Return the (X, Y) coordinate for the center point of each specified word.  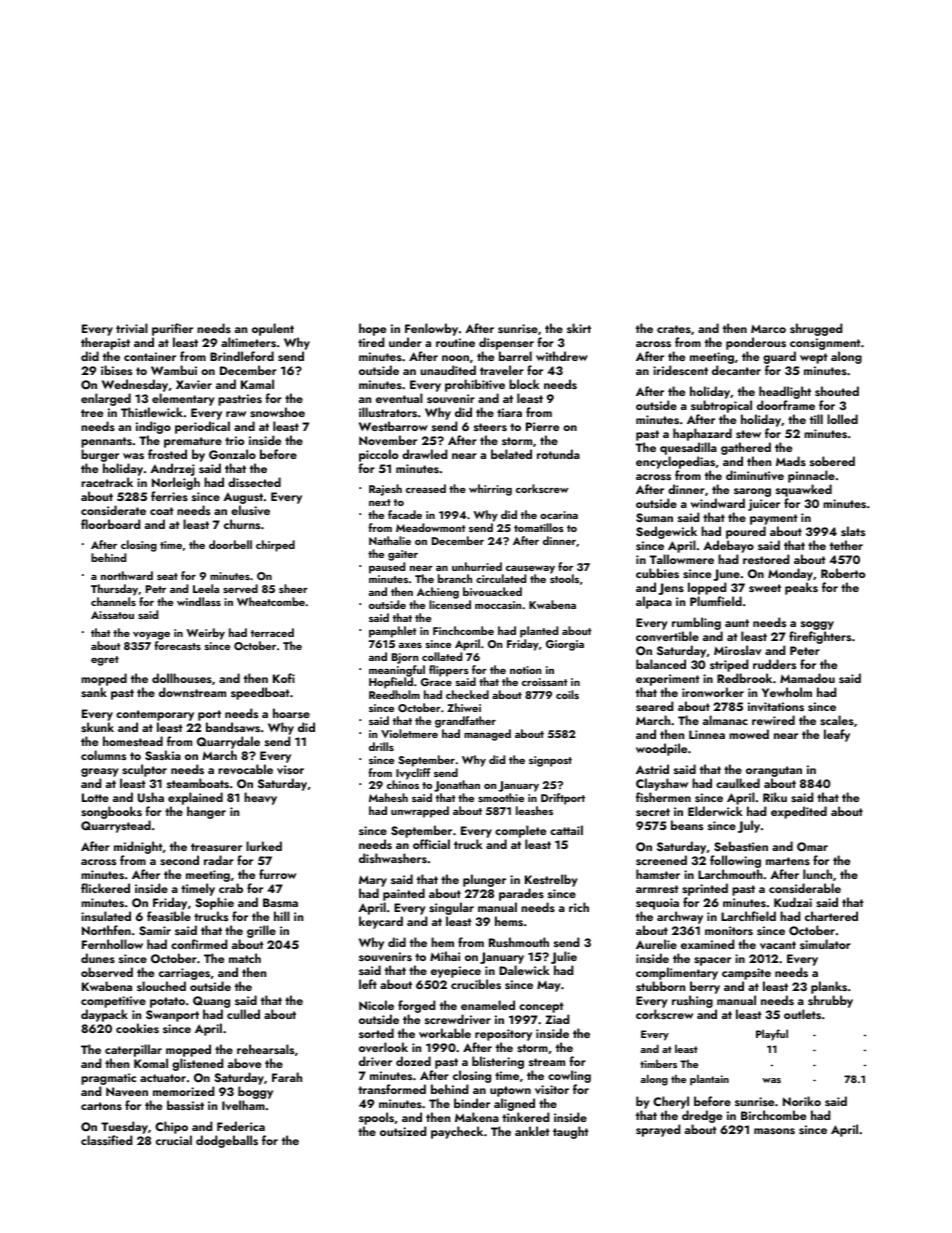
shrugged (816, 329)
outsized (403, 1131)
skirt (579, 328)
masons (774, 1131)
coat (162, 511)
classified (106, 1140)
